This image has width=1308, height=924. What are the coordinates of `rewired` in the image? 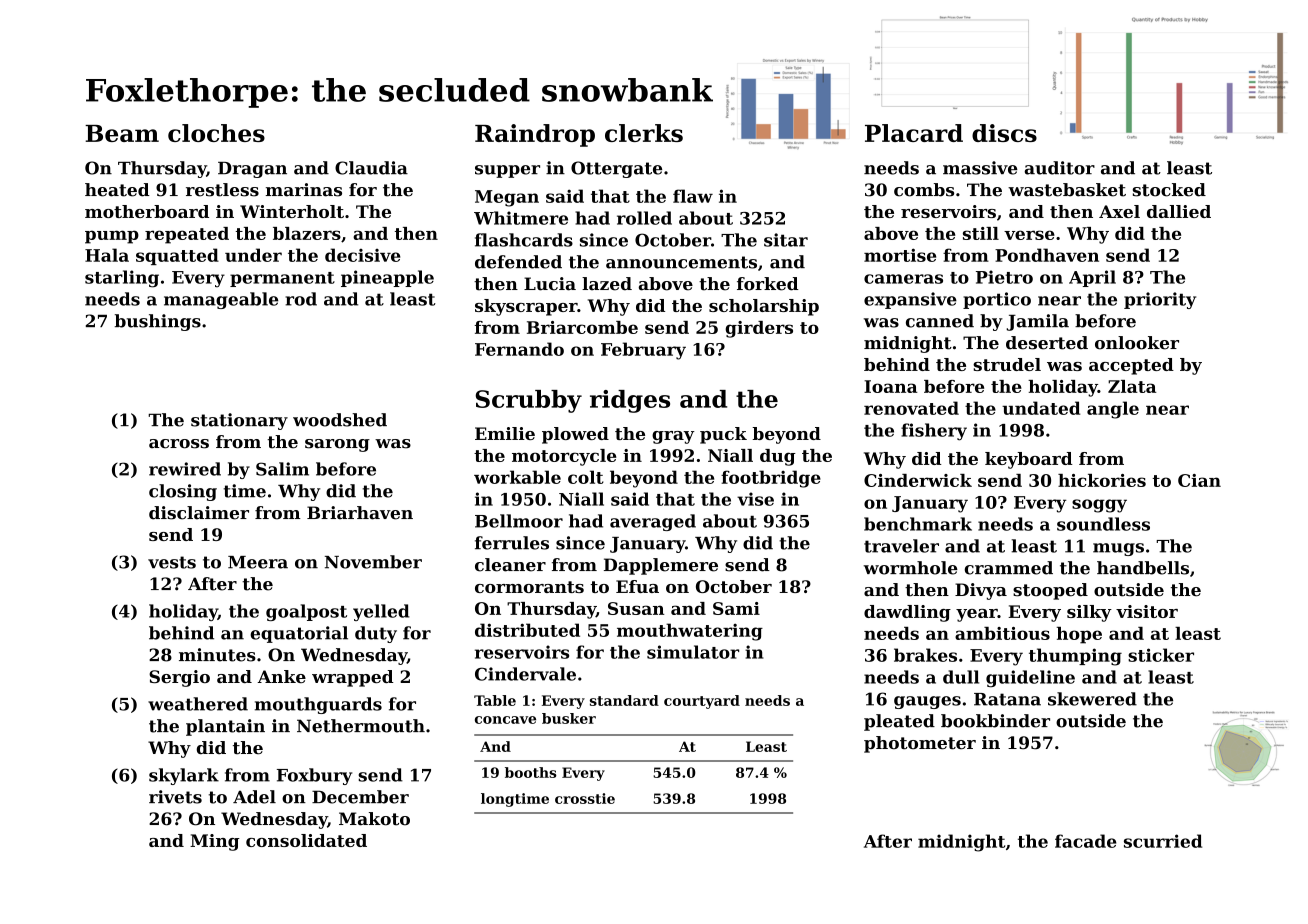 It's located at (185, 469).
